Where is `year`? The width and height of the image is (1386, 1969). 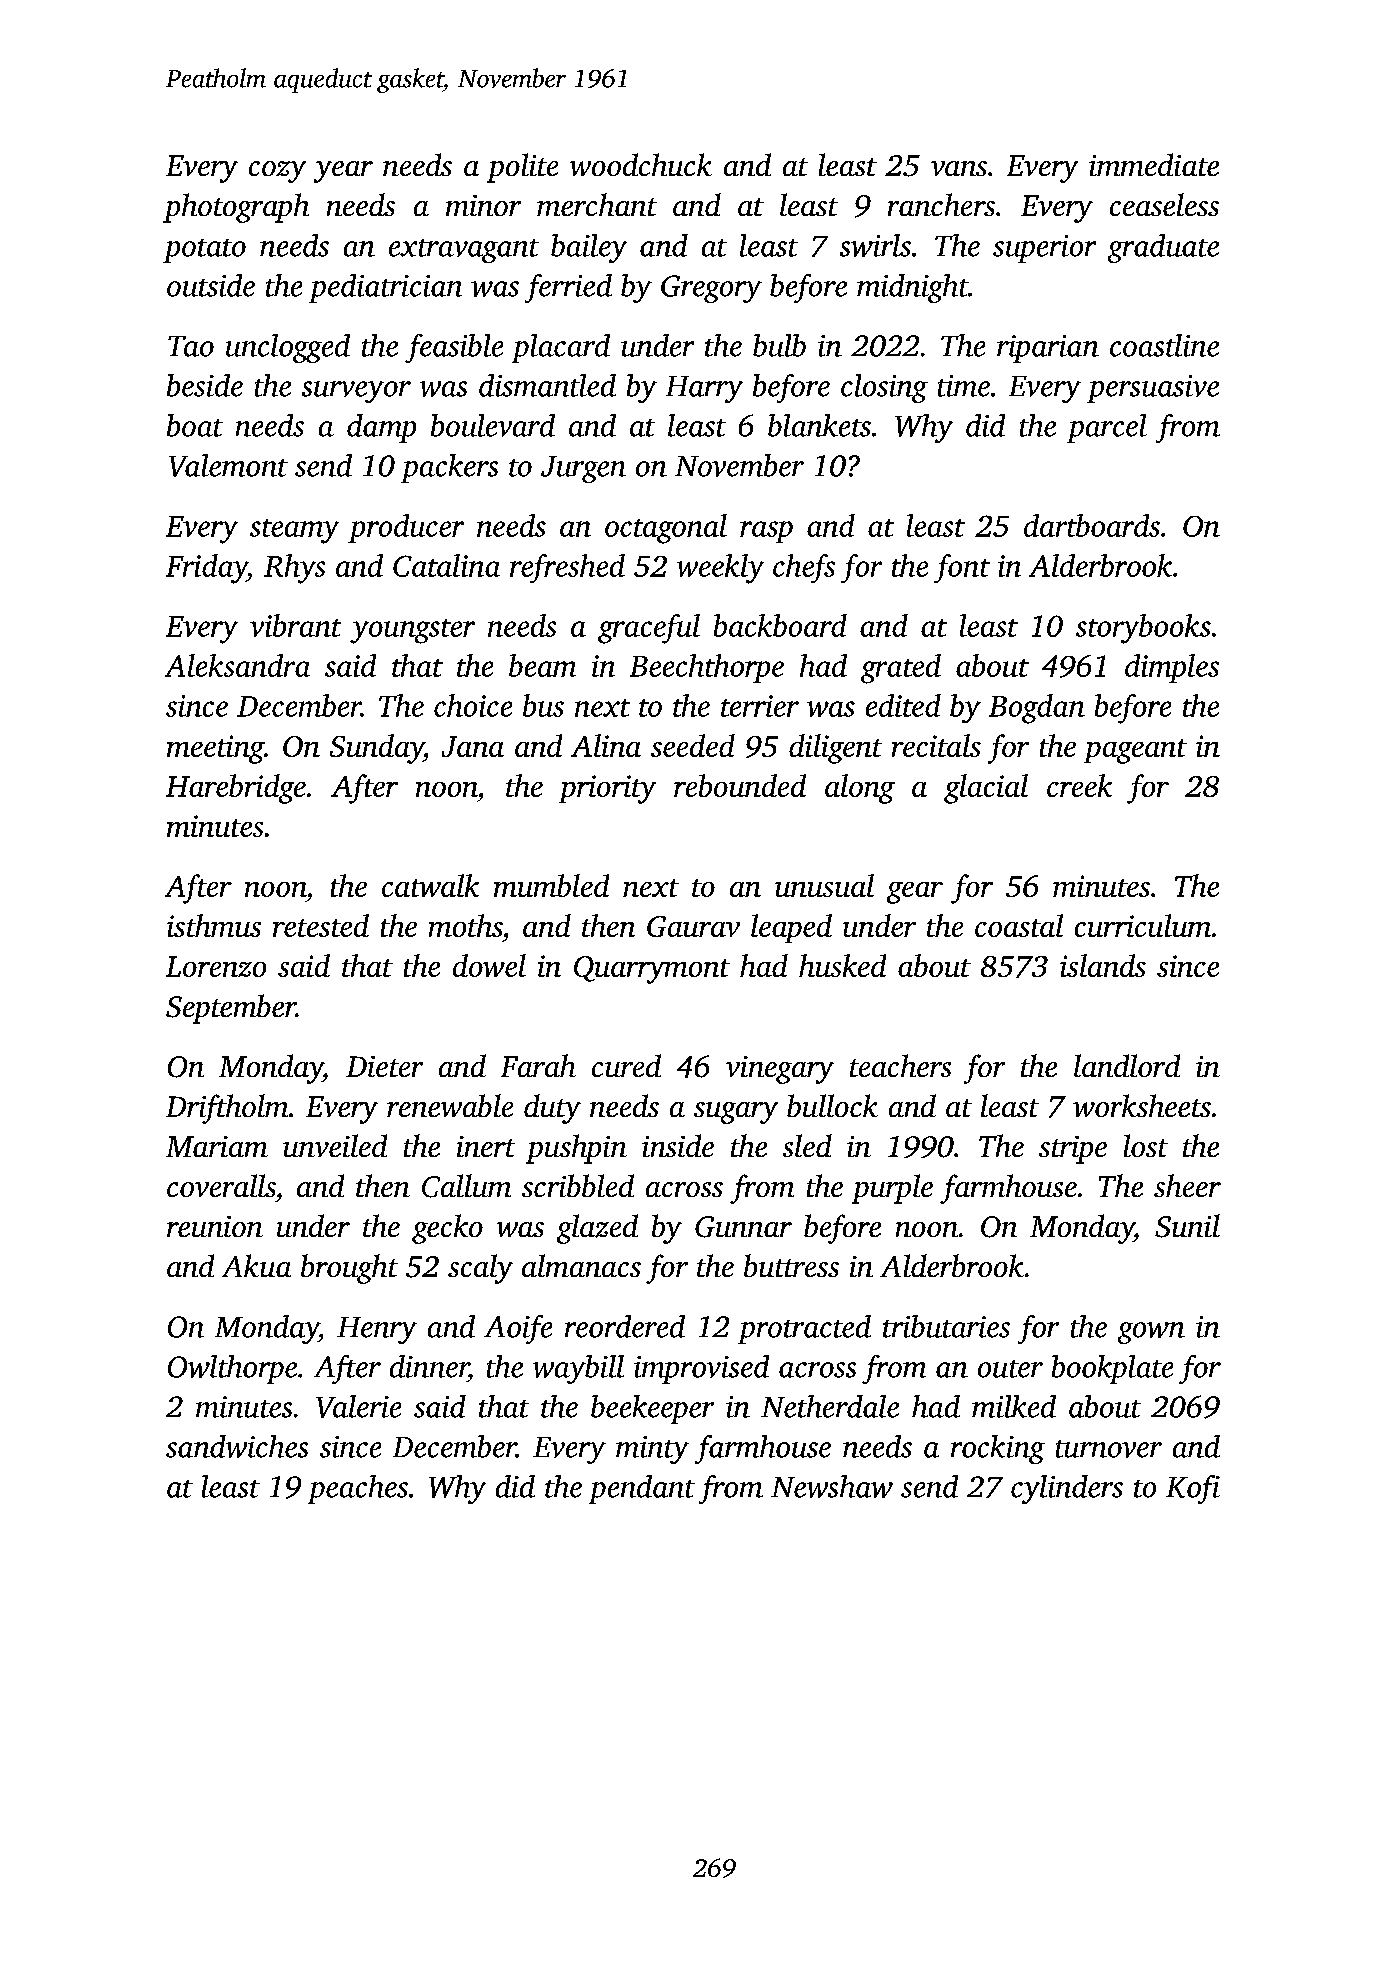 year is located at coordinates (343, 172).
